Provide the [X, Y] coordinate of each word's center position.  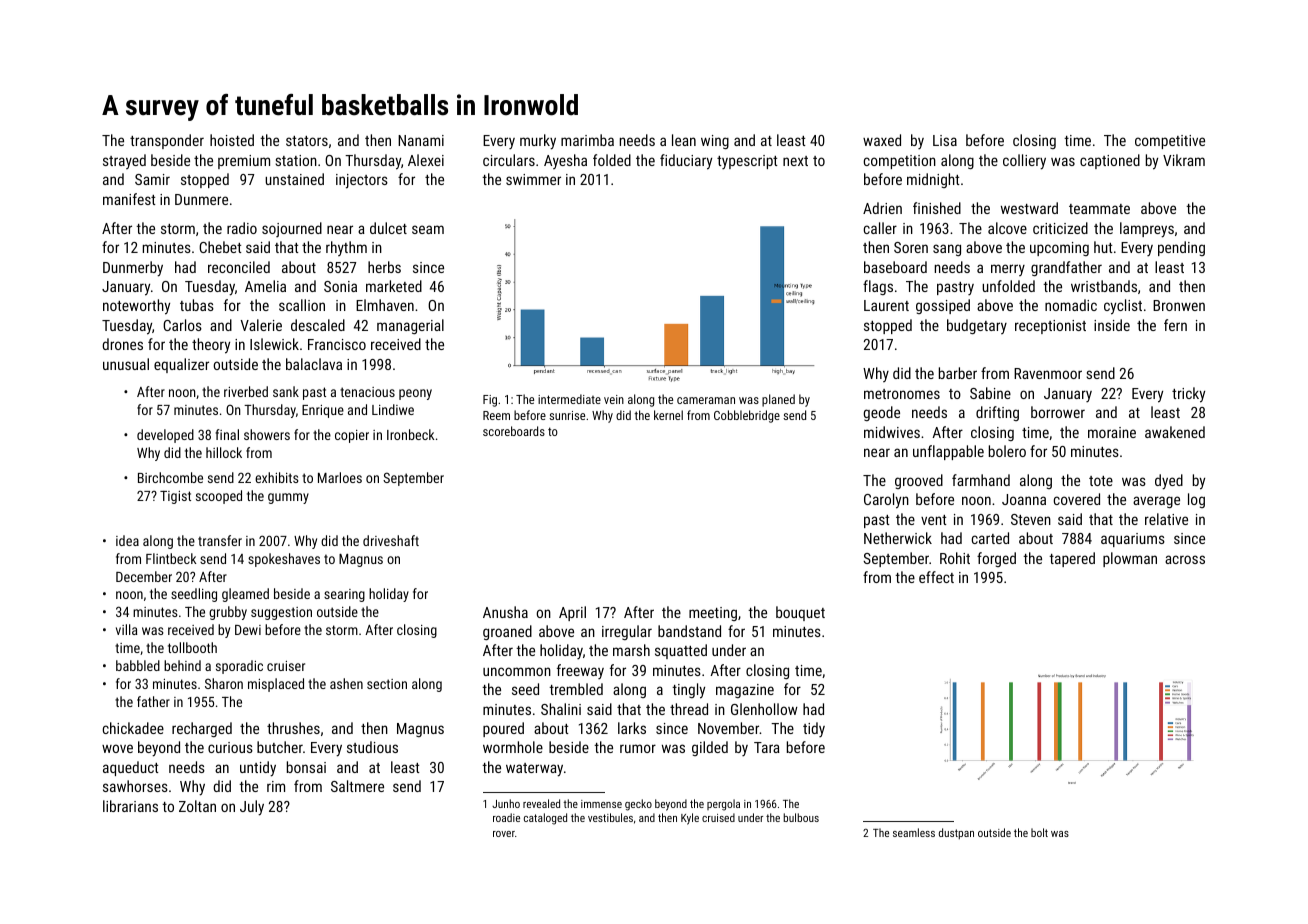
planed [778, 400]
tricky [1188, 395]
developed [165, 436]
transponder [167, 141]
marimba [587, 140]
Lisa [945, 140]
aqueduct [131, 768]
